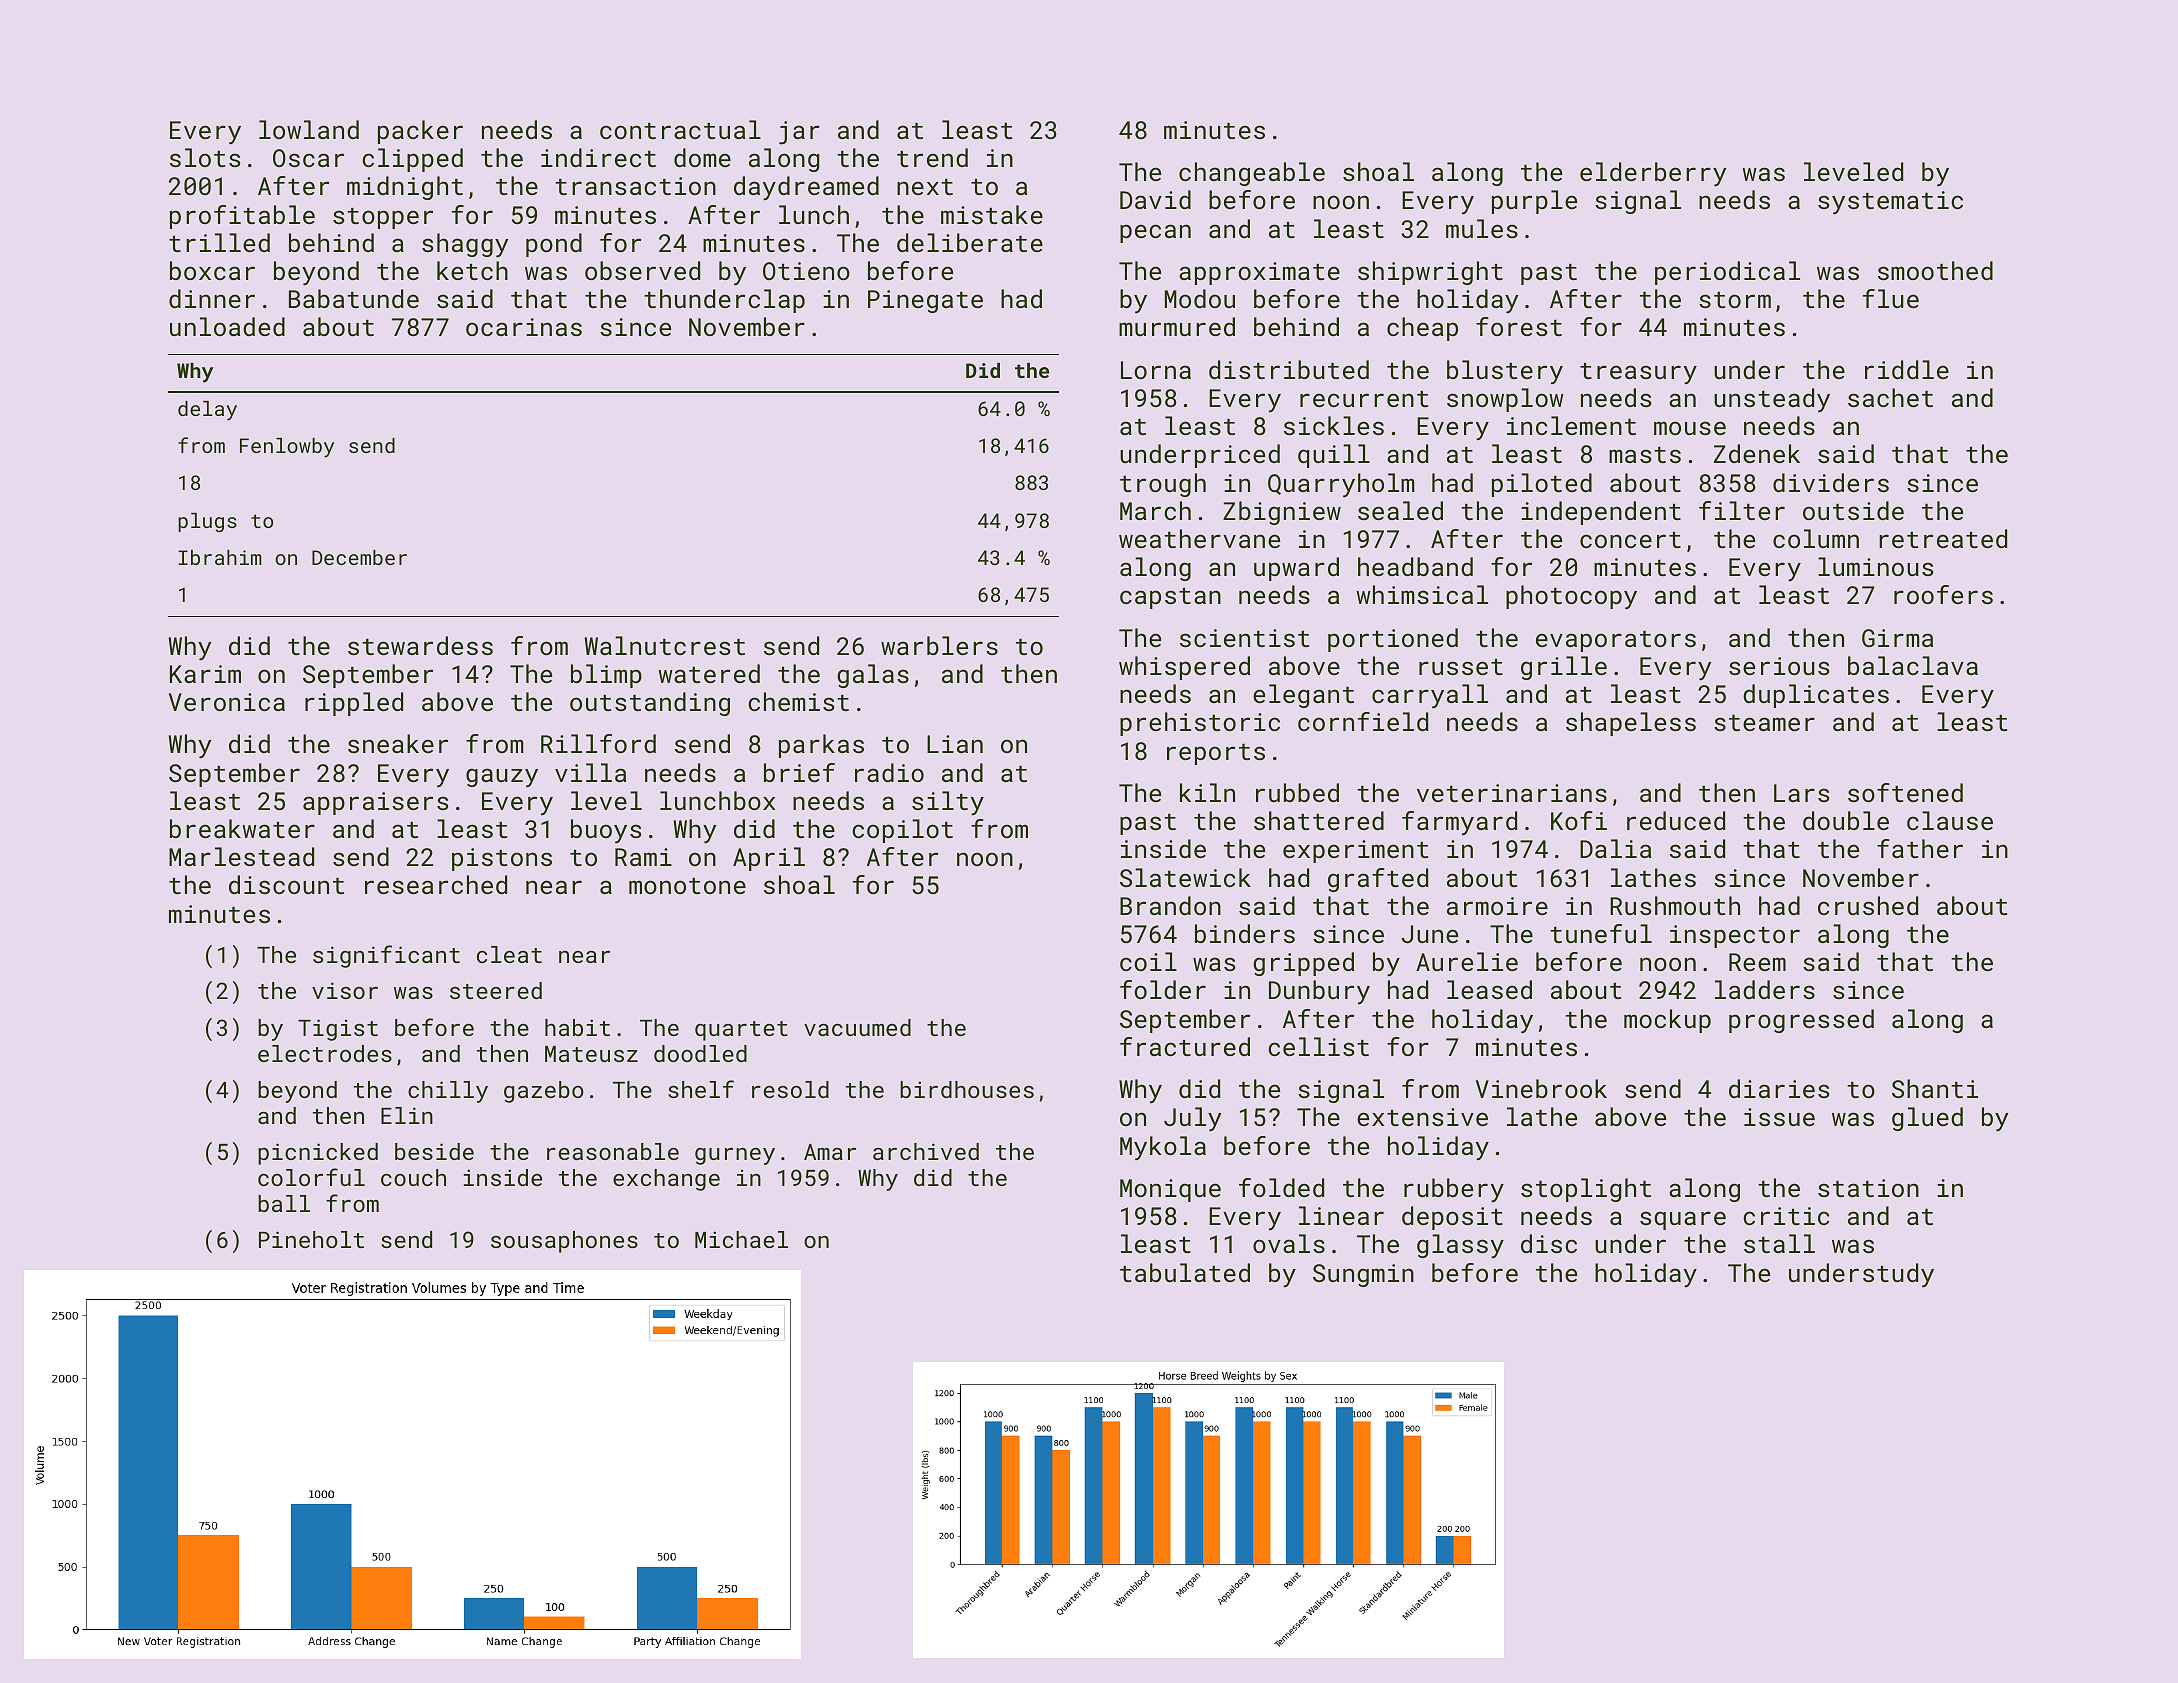  What do you see at coordinates (1170, 598) in the page?
I see `capstan` at bounding box center [1170, 598].
